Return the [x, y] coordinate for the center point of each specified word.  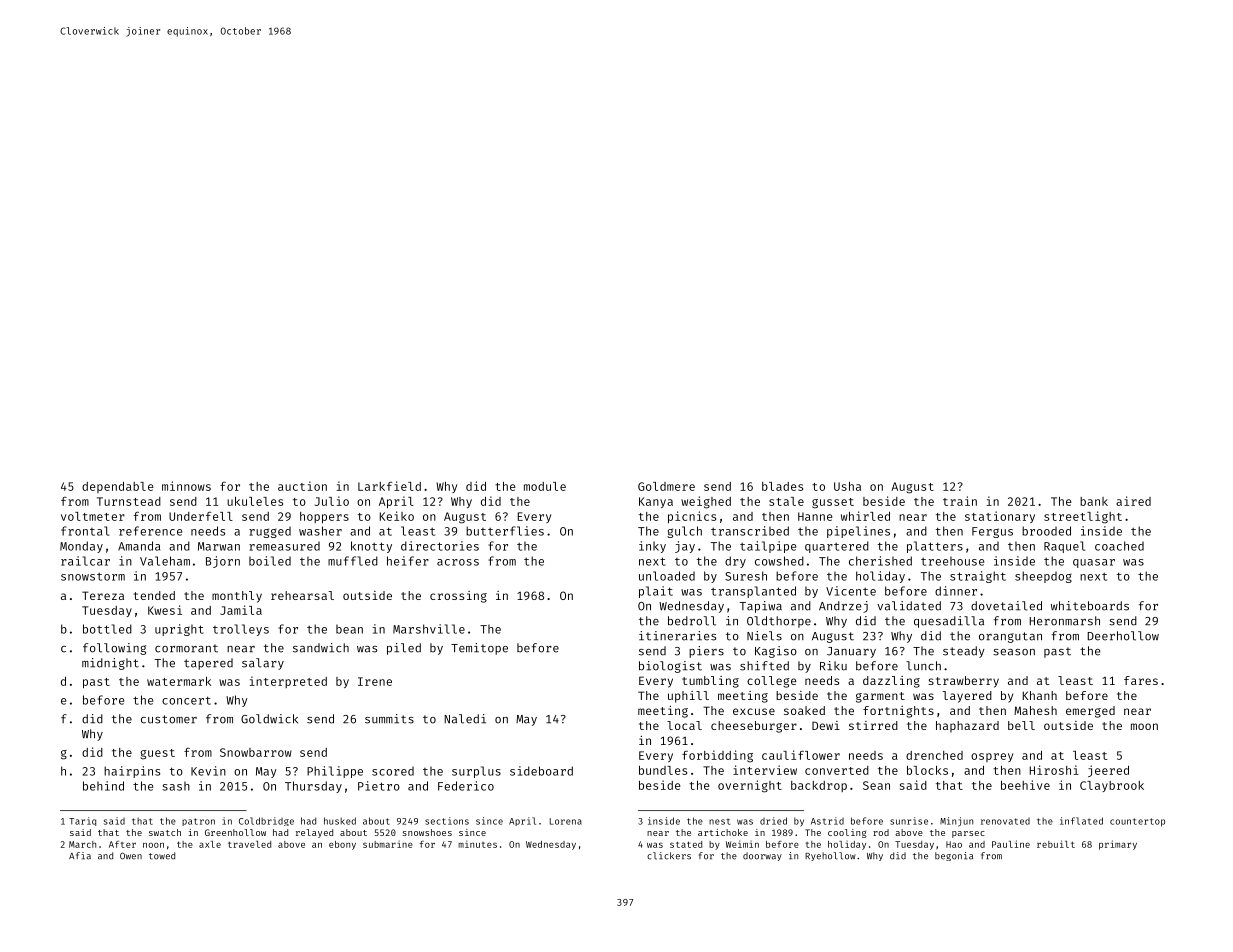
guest [158, 754]
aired [1133, 501]
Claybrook [1112, 786]
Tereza [103, 595]
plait [656, 592]
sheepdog [1043, 577]
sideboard [541, 771]
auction [302, 486]
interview [765, 770]
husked [340, 821]
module [545, 486]
